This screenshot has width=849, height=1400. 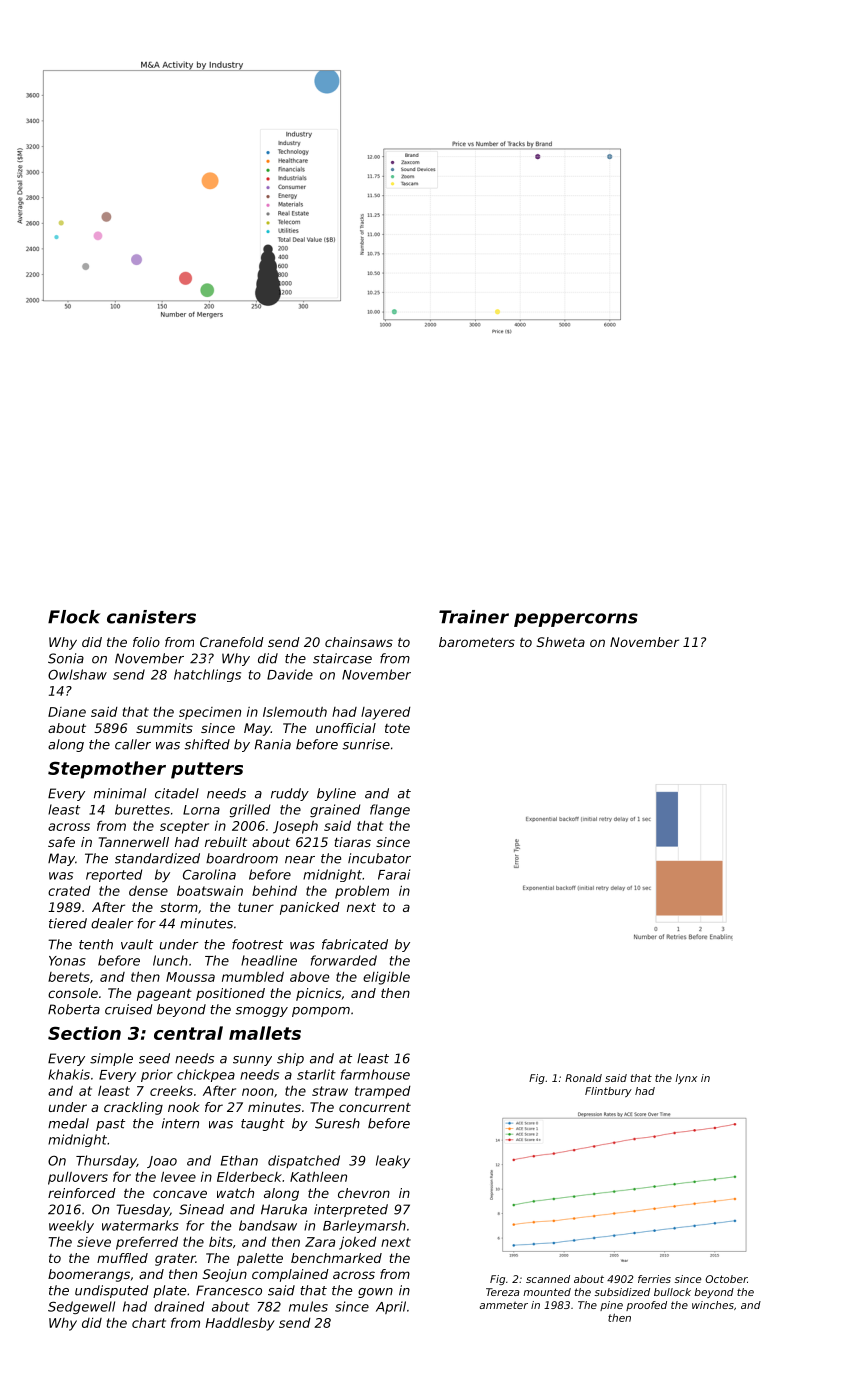 What do you see at coordinates (561, 642) in the screenshot?
I see `Shweta` at bounding box center [561, 642].
